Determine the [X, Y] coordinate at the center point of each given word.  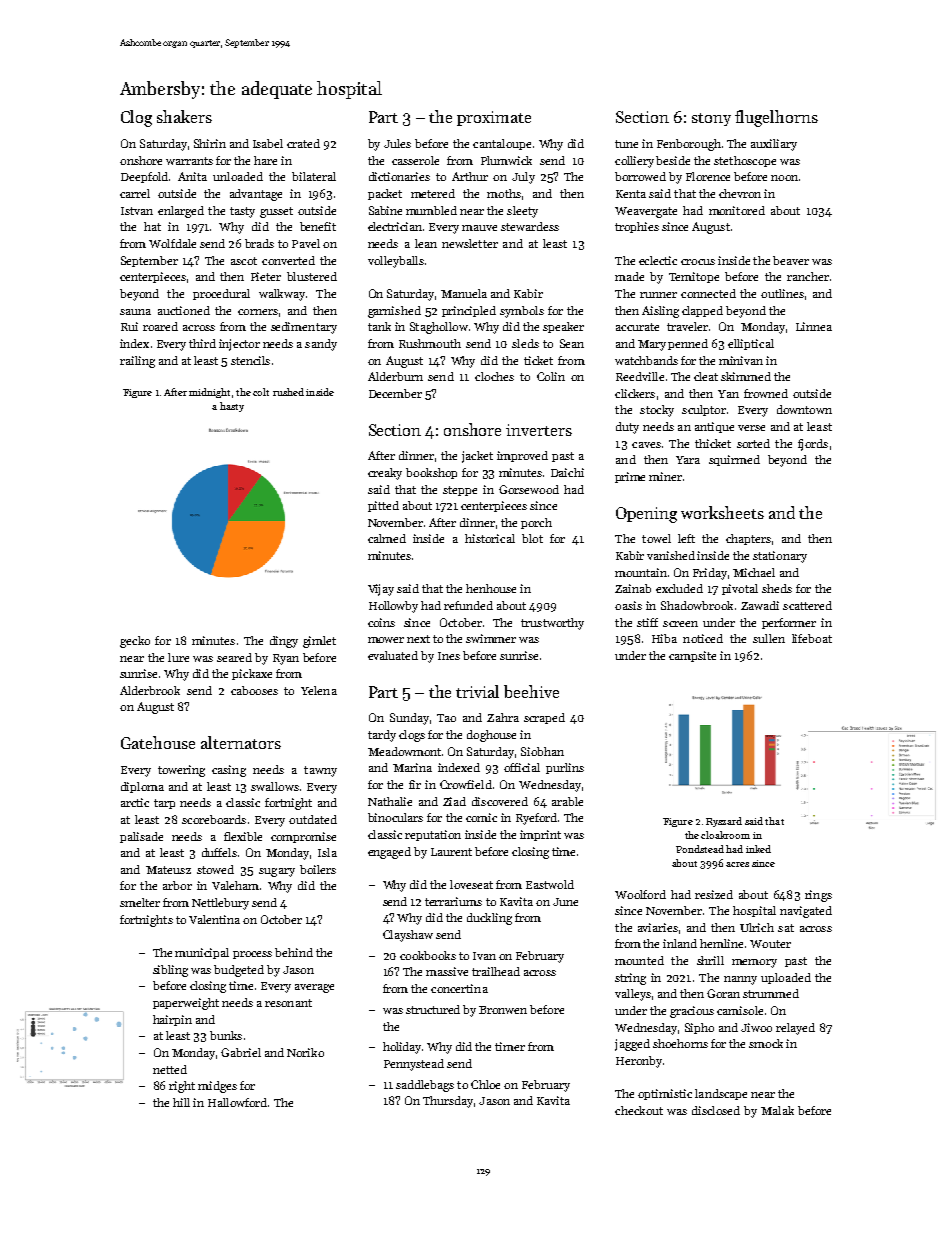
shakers [184, 116]
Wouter [770, 944]
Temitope [694, 277]
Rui [129, 326]
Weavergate [646, 212]
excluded [679, 588]
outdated [313, 819]
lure [178, 657]
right [182, 1087]
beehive [531, 691]
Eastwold [550, 884]
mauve [479, 228]
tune [626, 144]
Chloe [485, 1084]
